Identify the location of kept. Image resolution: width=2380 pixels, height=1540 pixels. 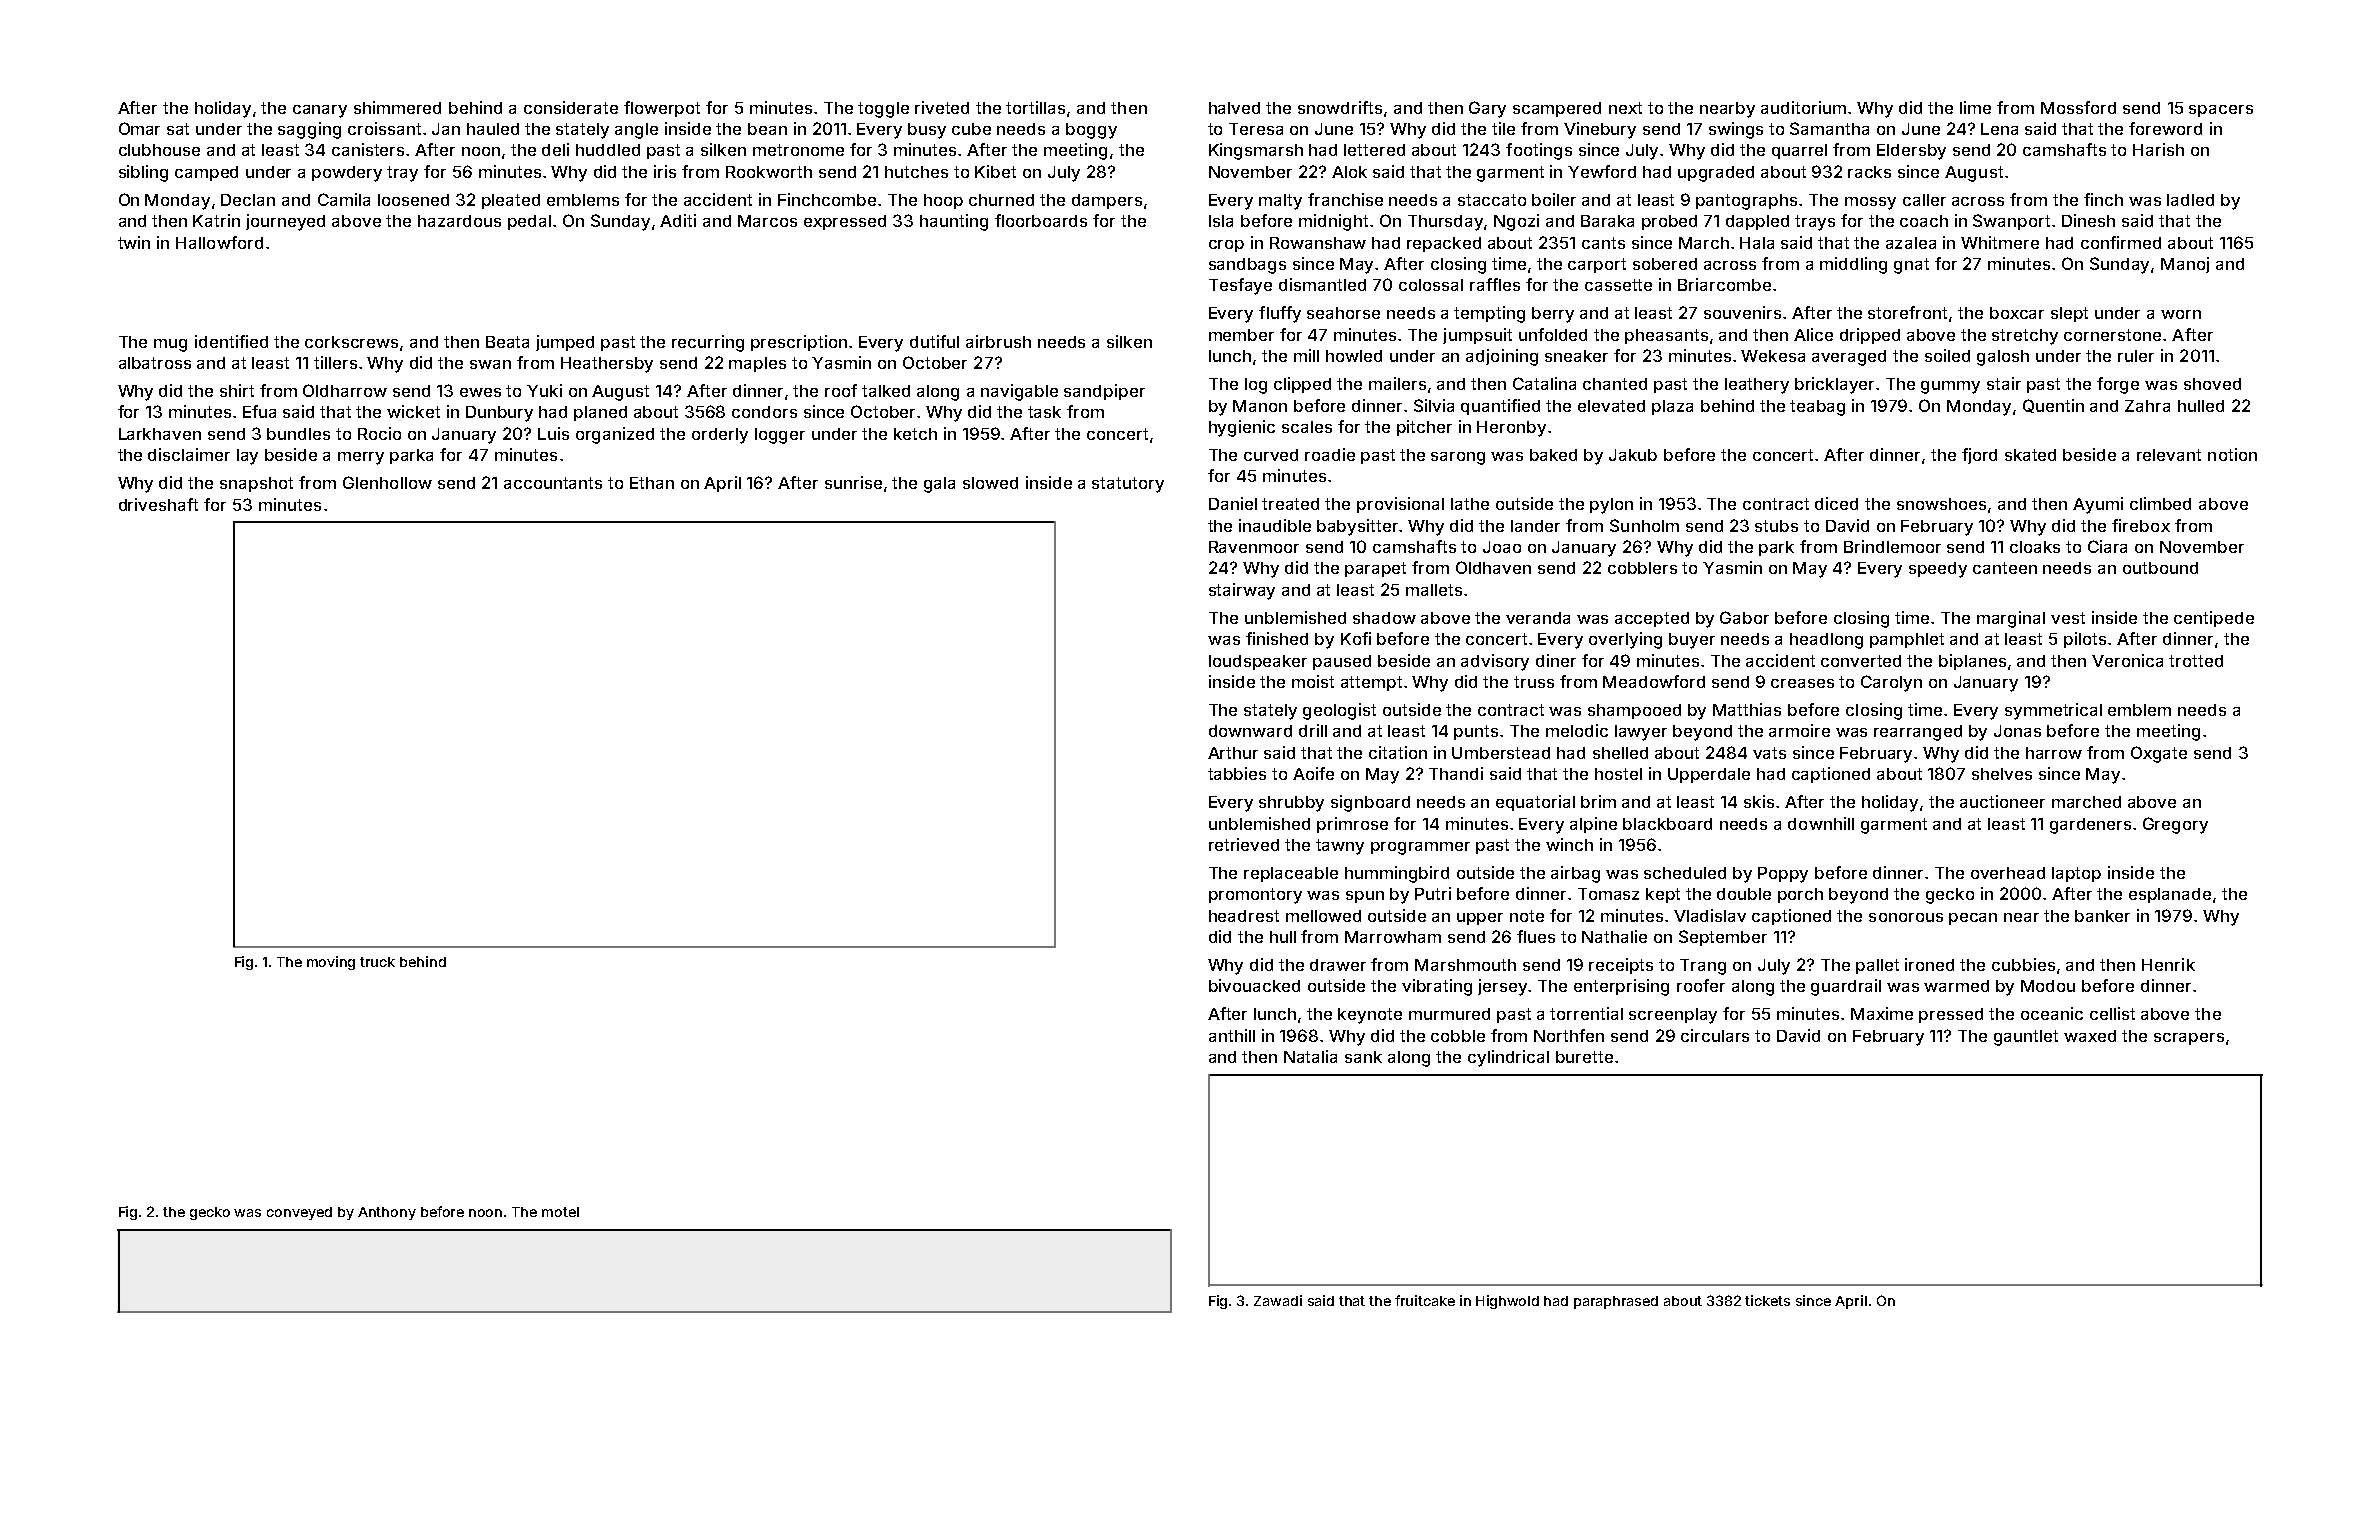
(1663, 895).
